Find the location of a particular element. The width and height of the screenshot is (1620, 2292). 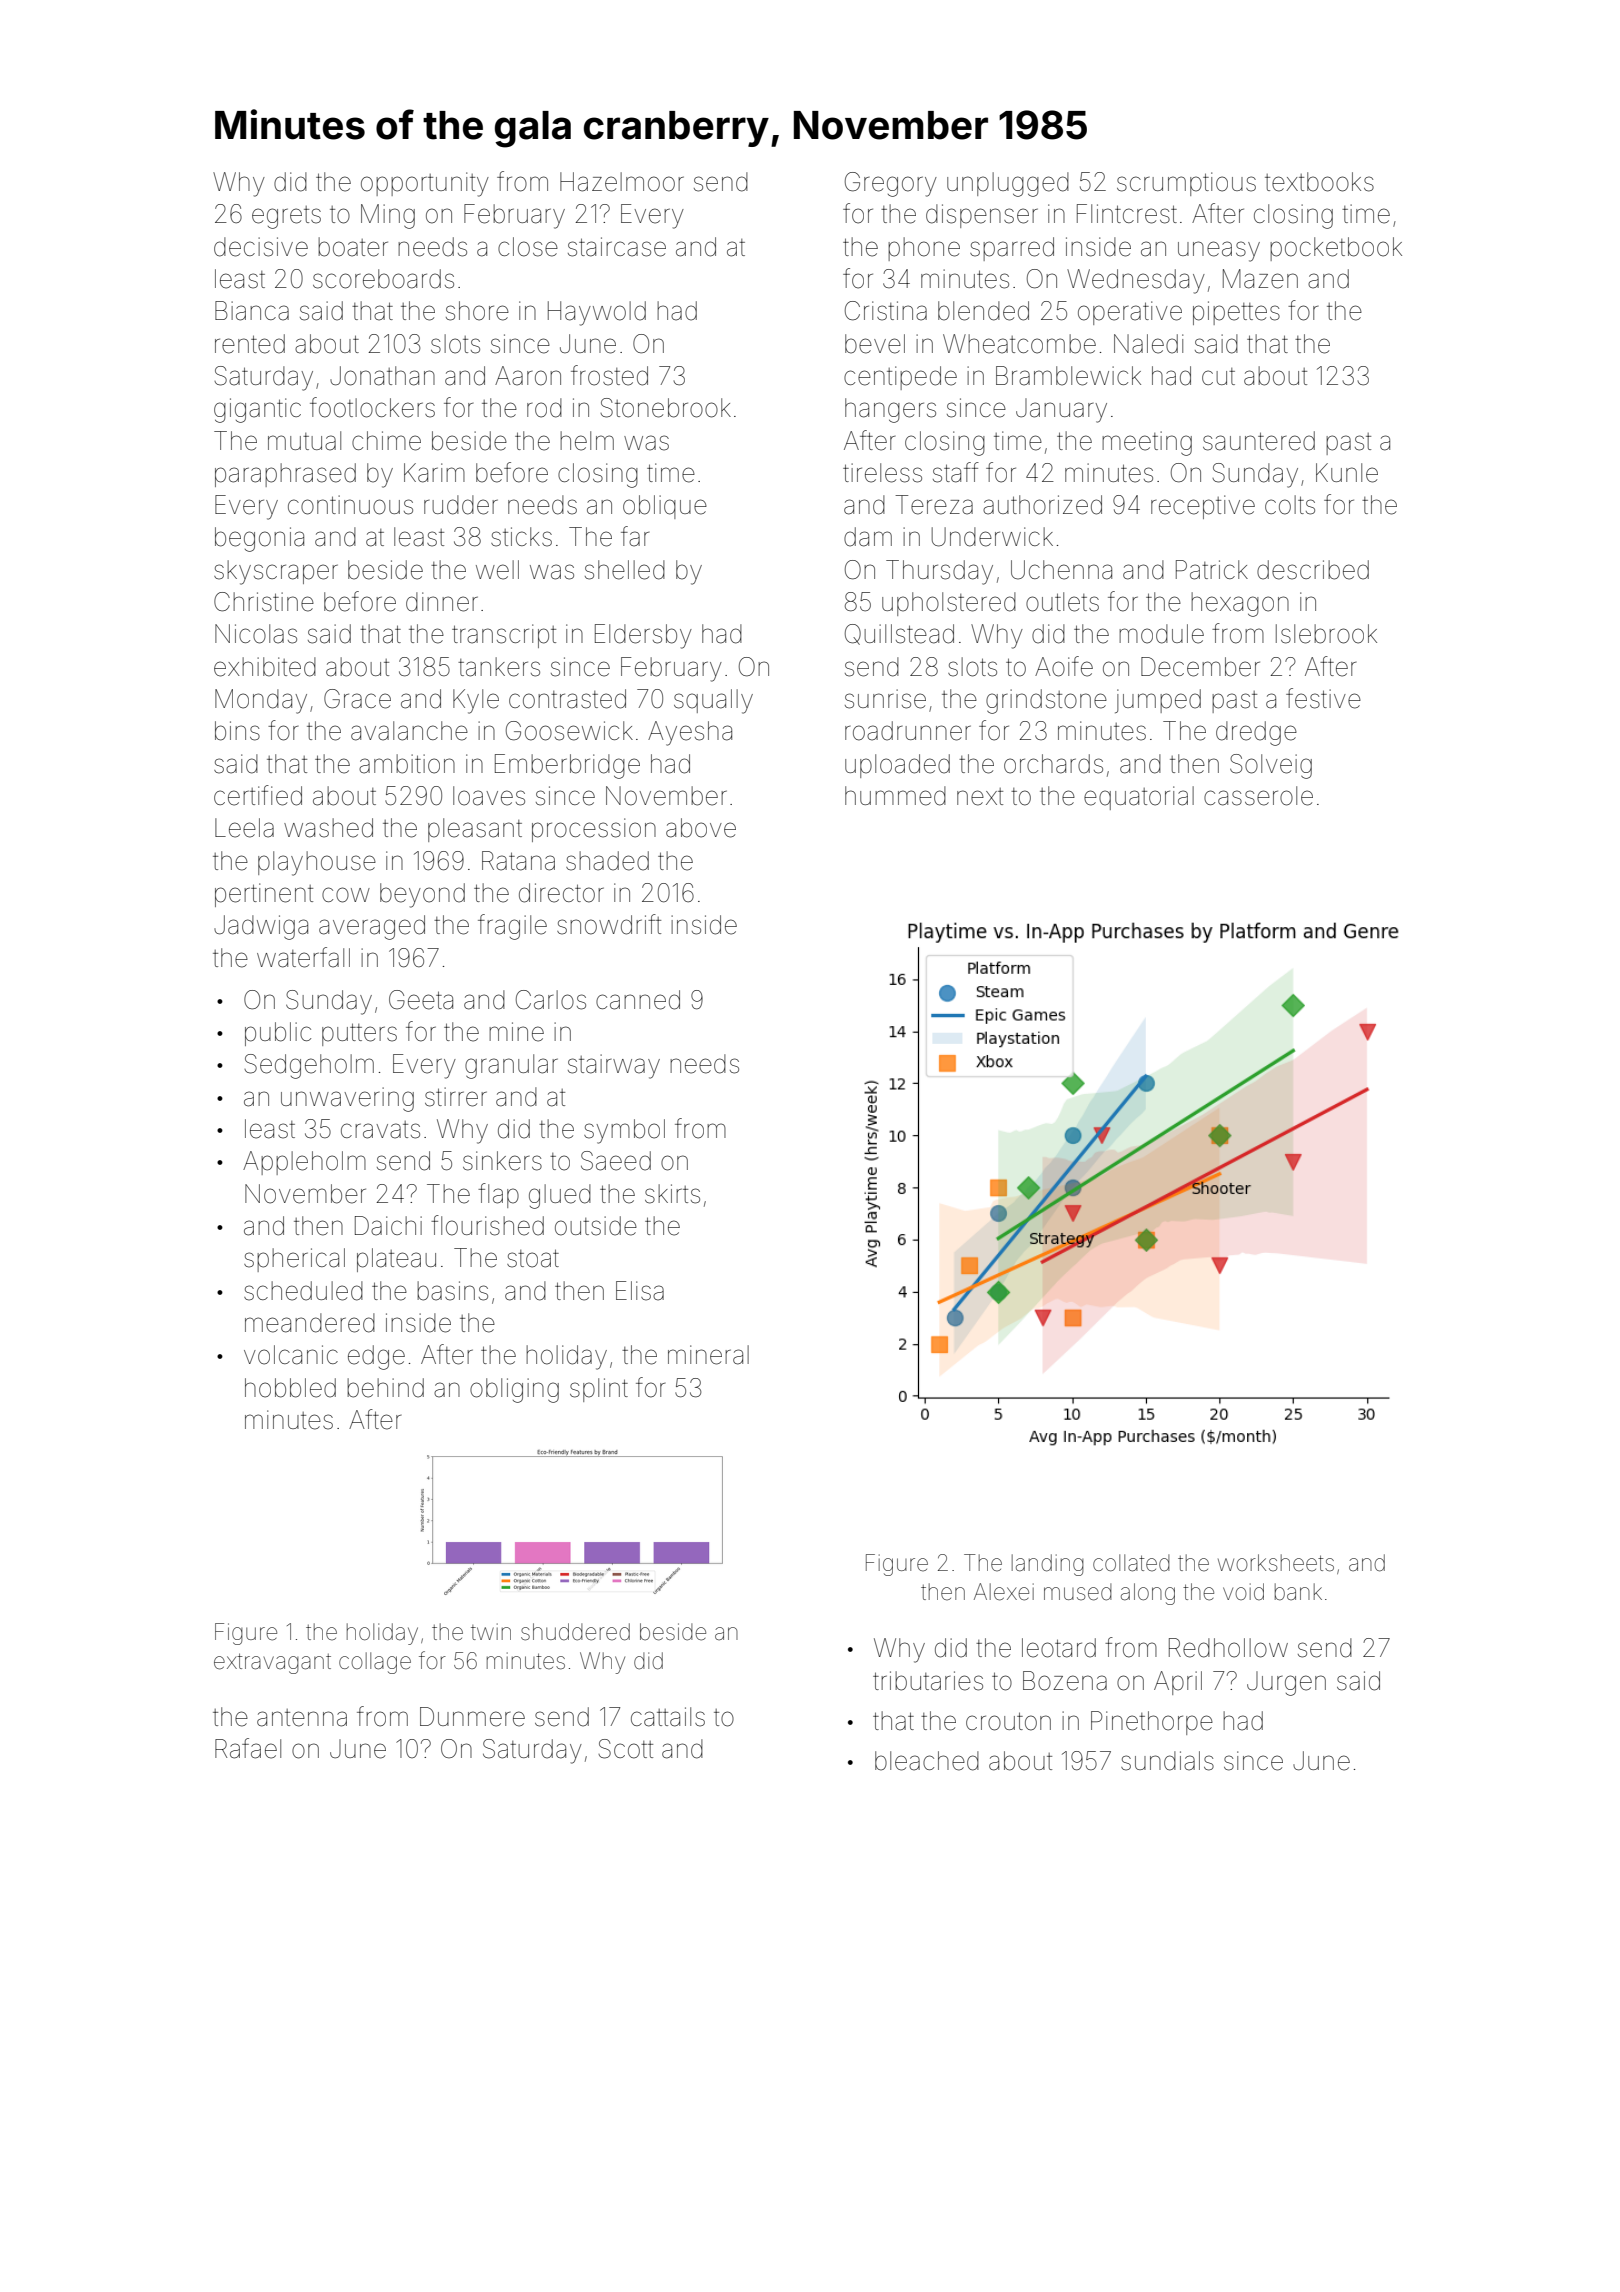

festive is located at coordinates (1323, 698).
